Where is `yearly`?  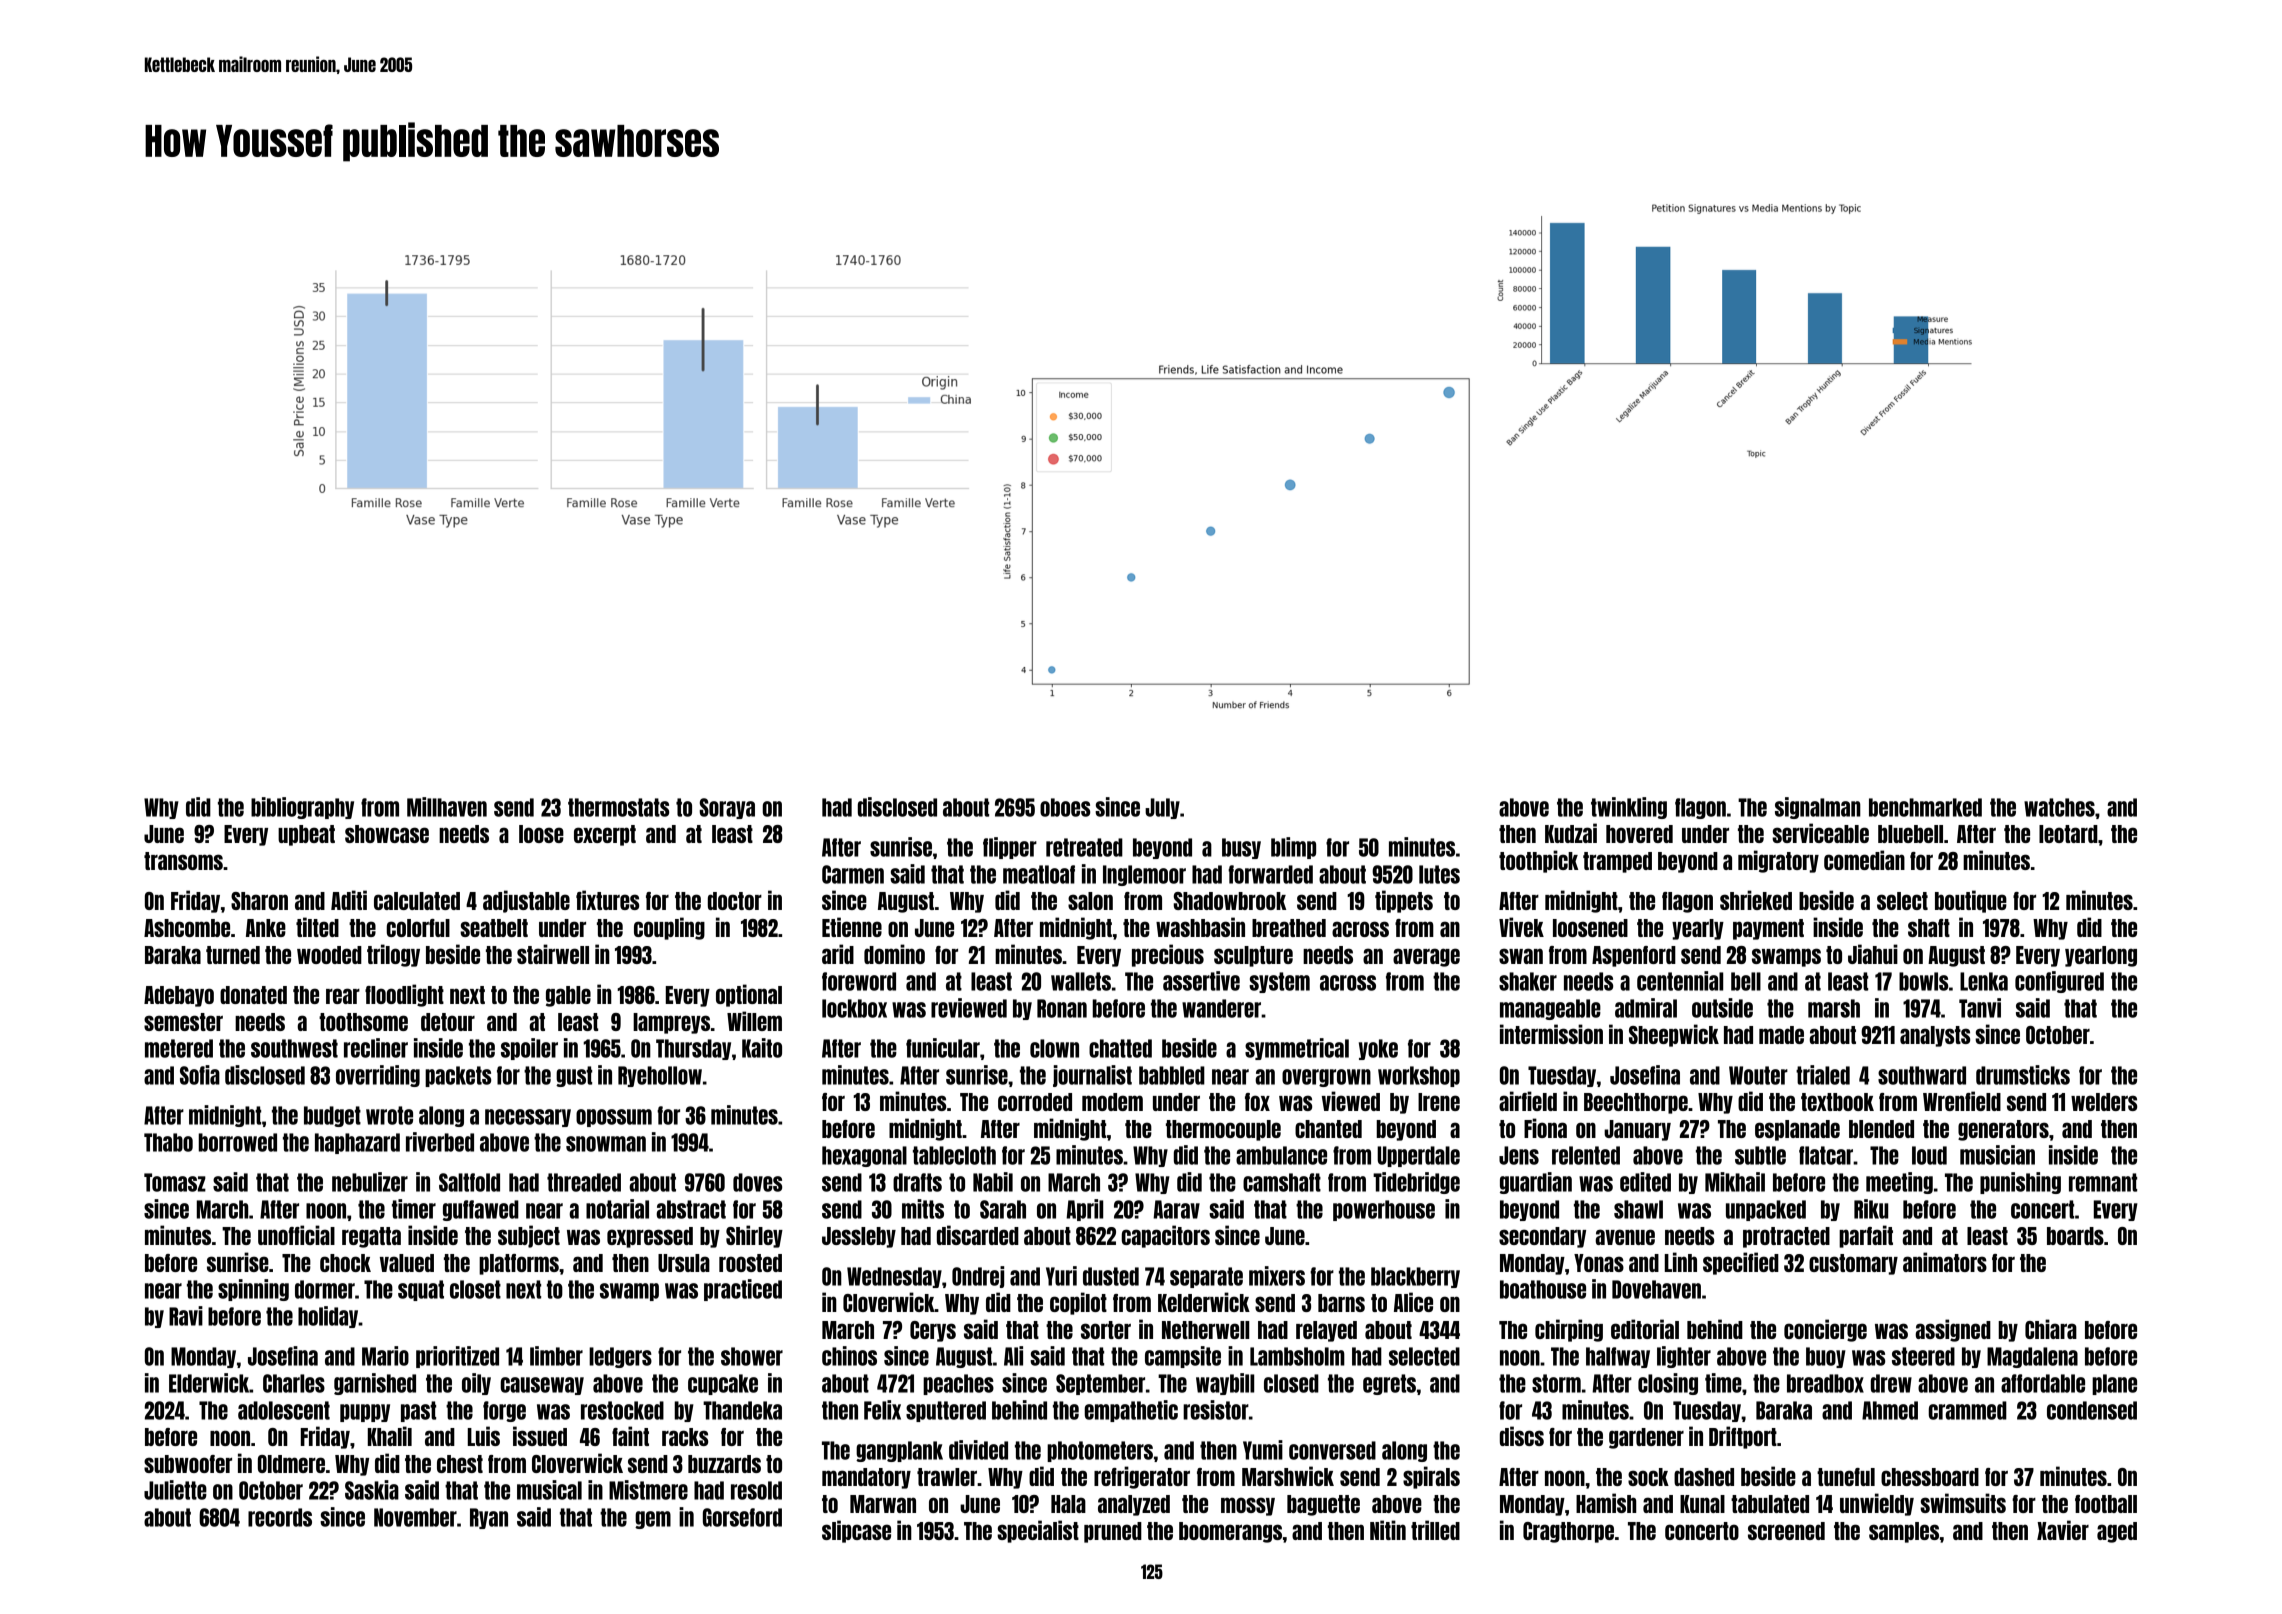 yearly is located at coordinates (1698, 929).
